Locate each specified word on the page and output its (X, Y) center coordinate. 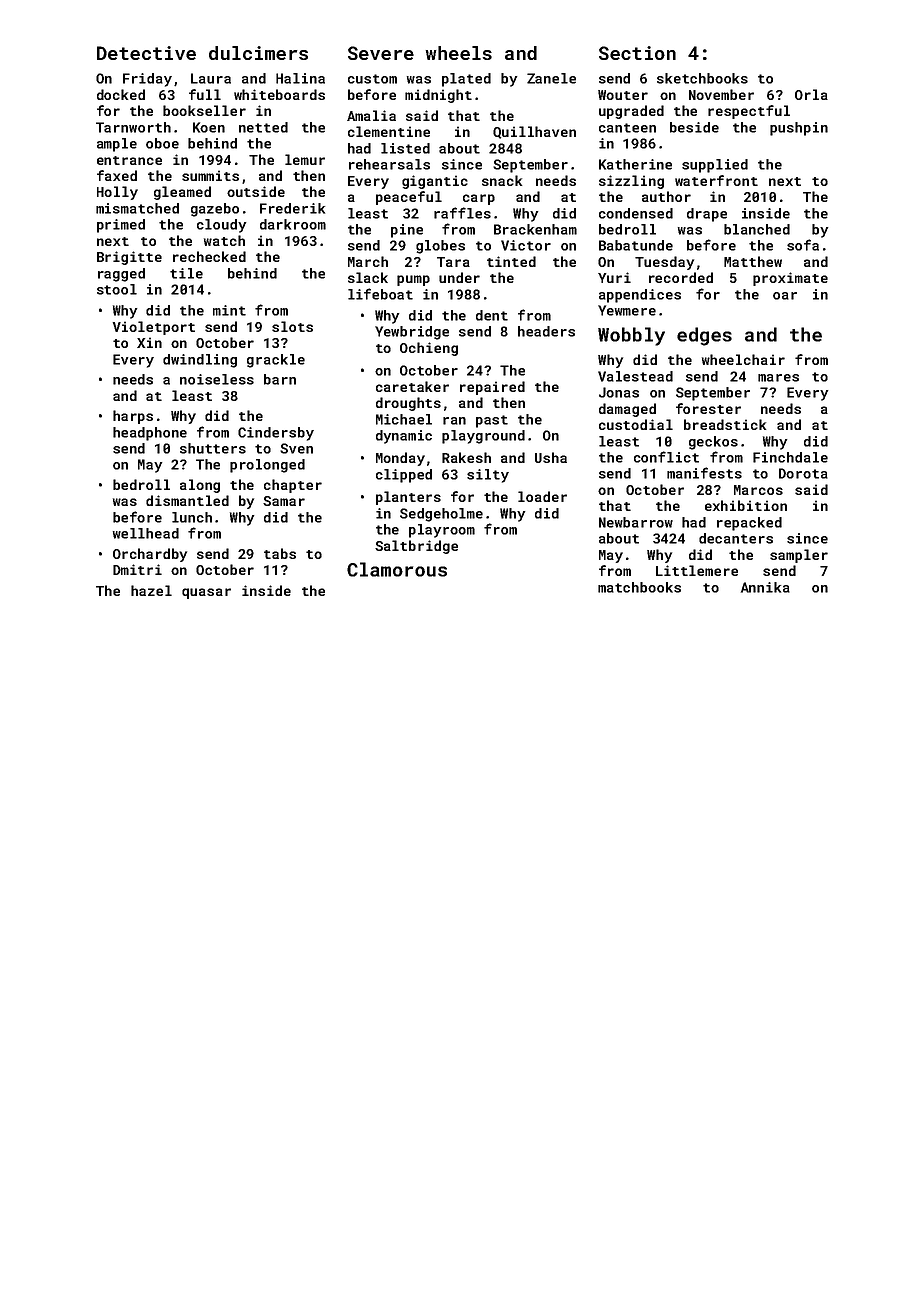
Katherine (635, 164)
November (721, 94)
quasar (206, 593)
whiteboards (279, 94)
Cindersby (276, 434)
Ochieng (429, 349)
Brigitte (129, 258)
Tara (453, 262)
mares (778, 378)
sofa (803, 245)
